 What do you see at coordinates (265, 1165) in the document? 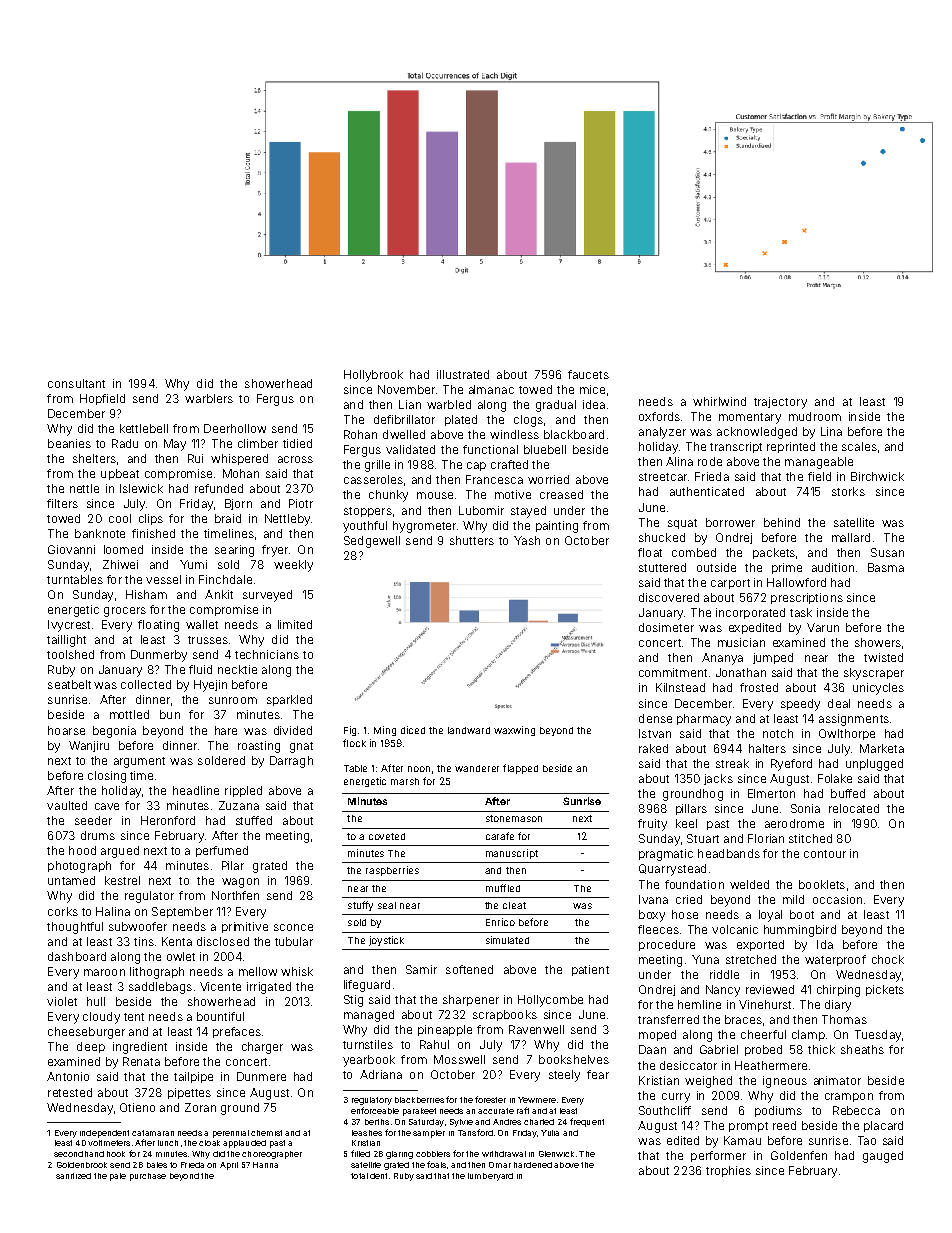
I see `Hanna` at bounding box center [265, 1165].
